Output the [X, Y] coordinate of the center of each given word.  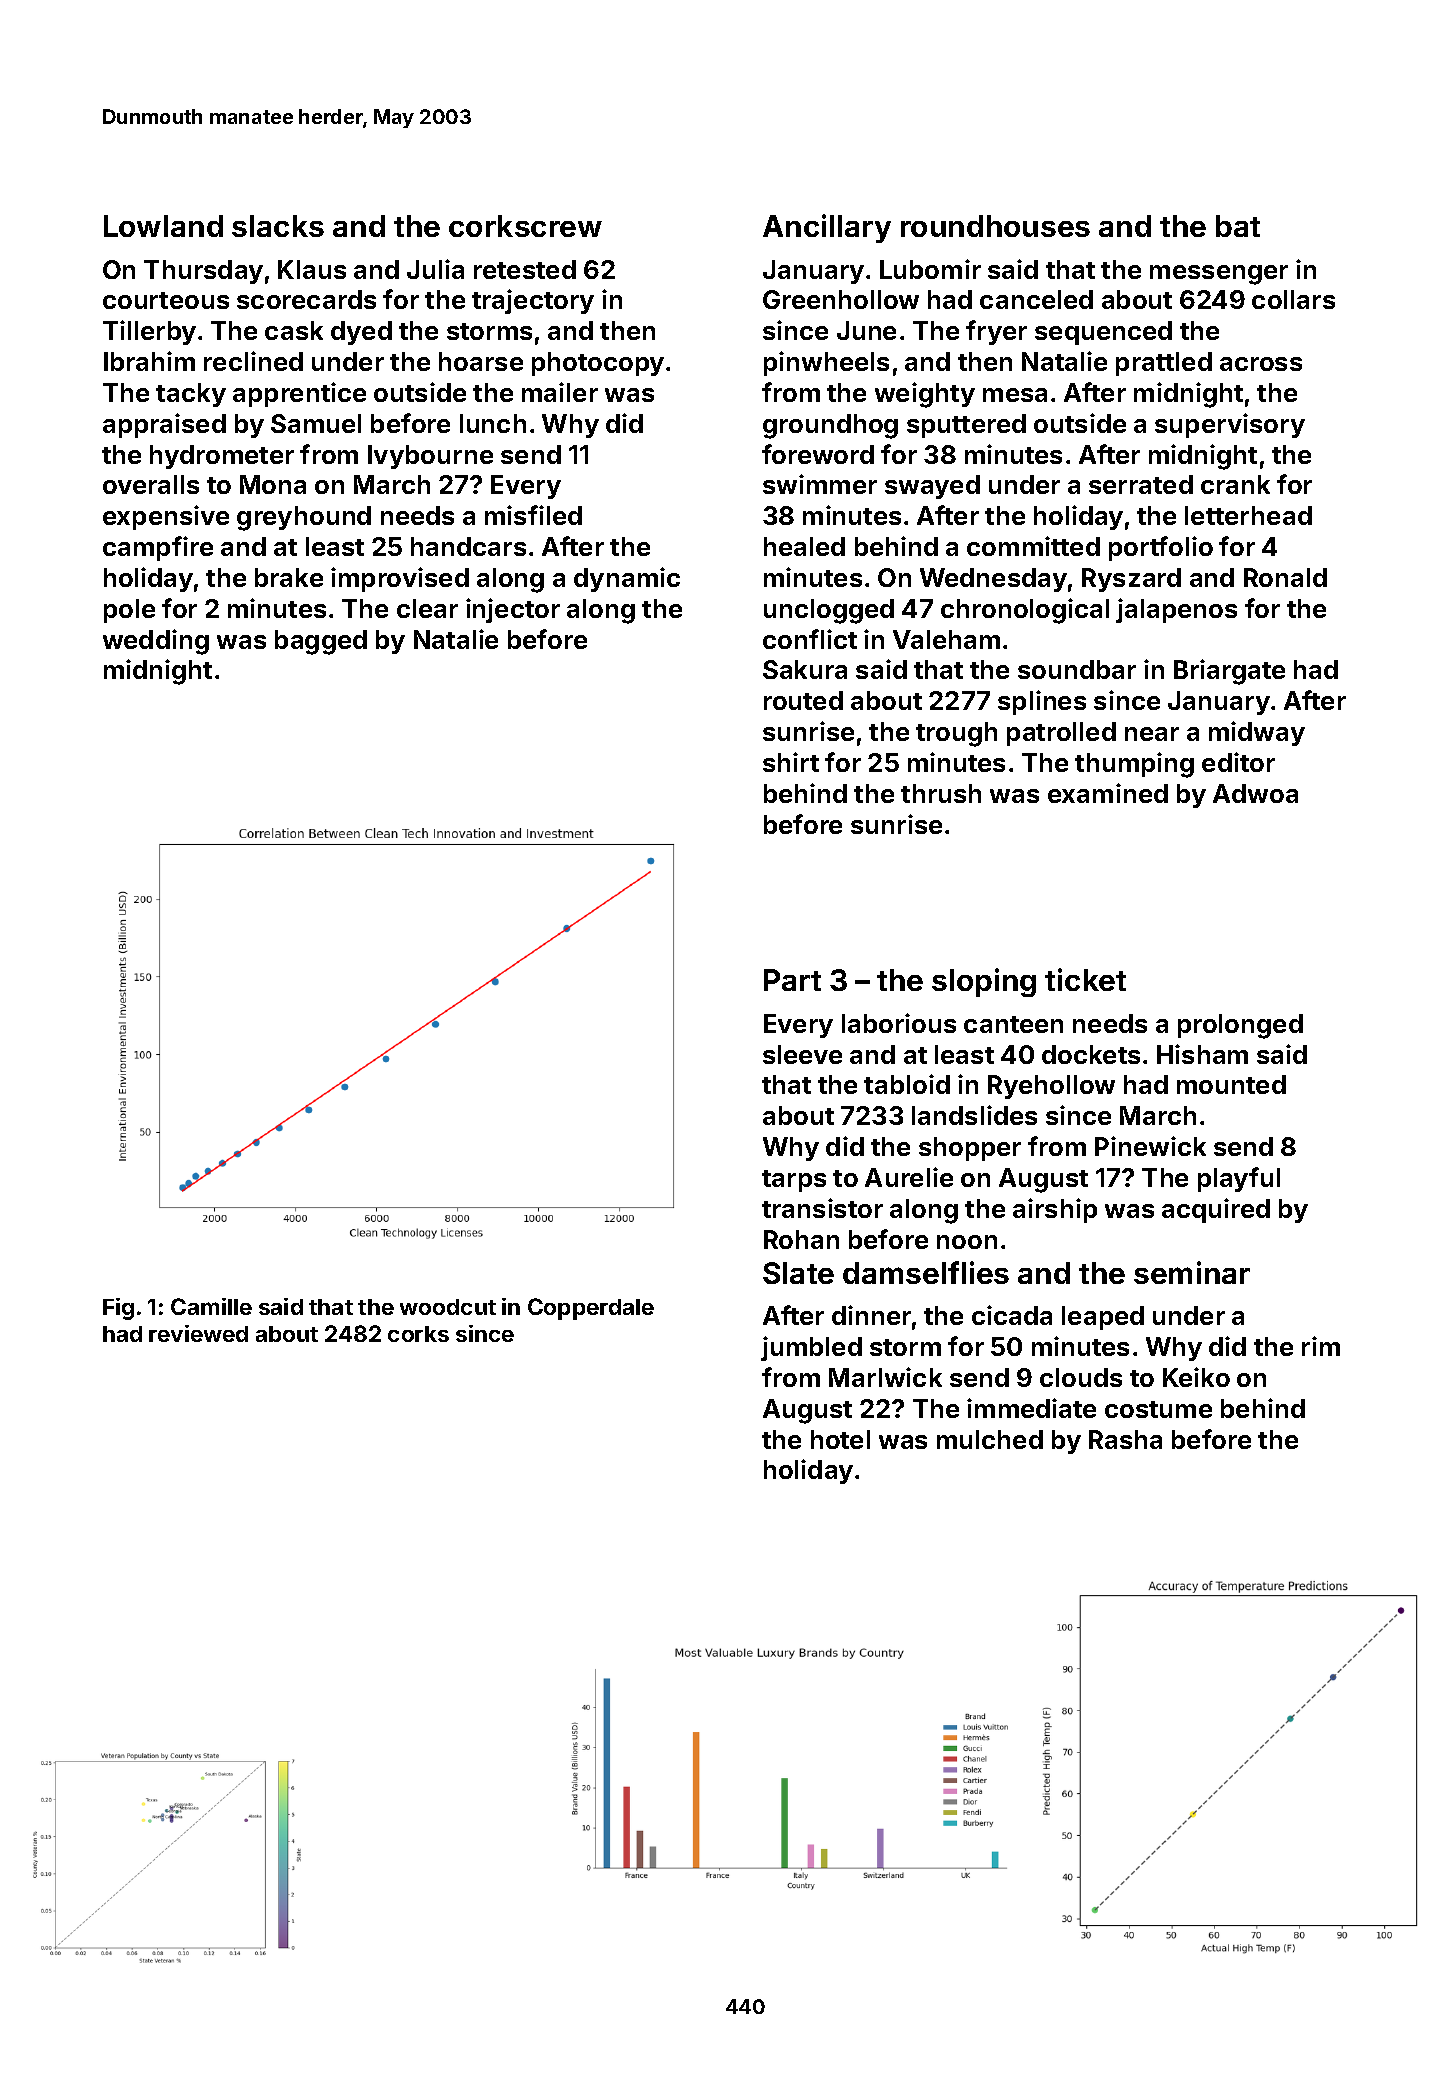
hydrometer [222, 457]
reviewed [198, 1333]
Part [792, 980]
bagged [321, 642]
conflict [810, 639]
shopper [970, 1149]
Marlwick [885, 1377]
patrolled [1061, 734]
